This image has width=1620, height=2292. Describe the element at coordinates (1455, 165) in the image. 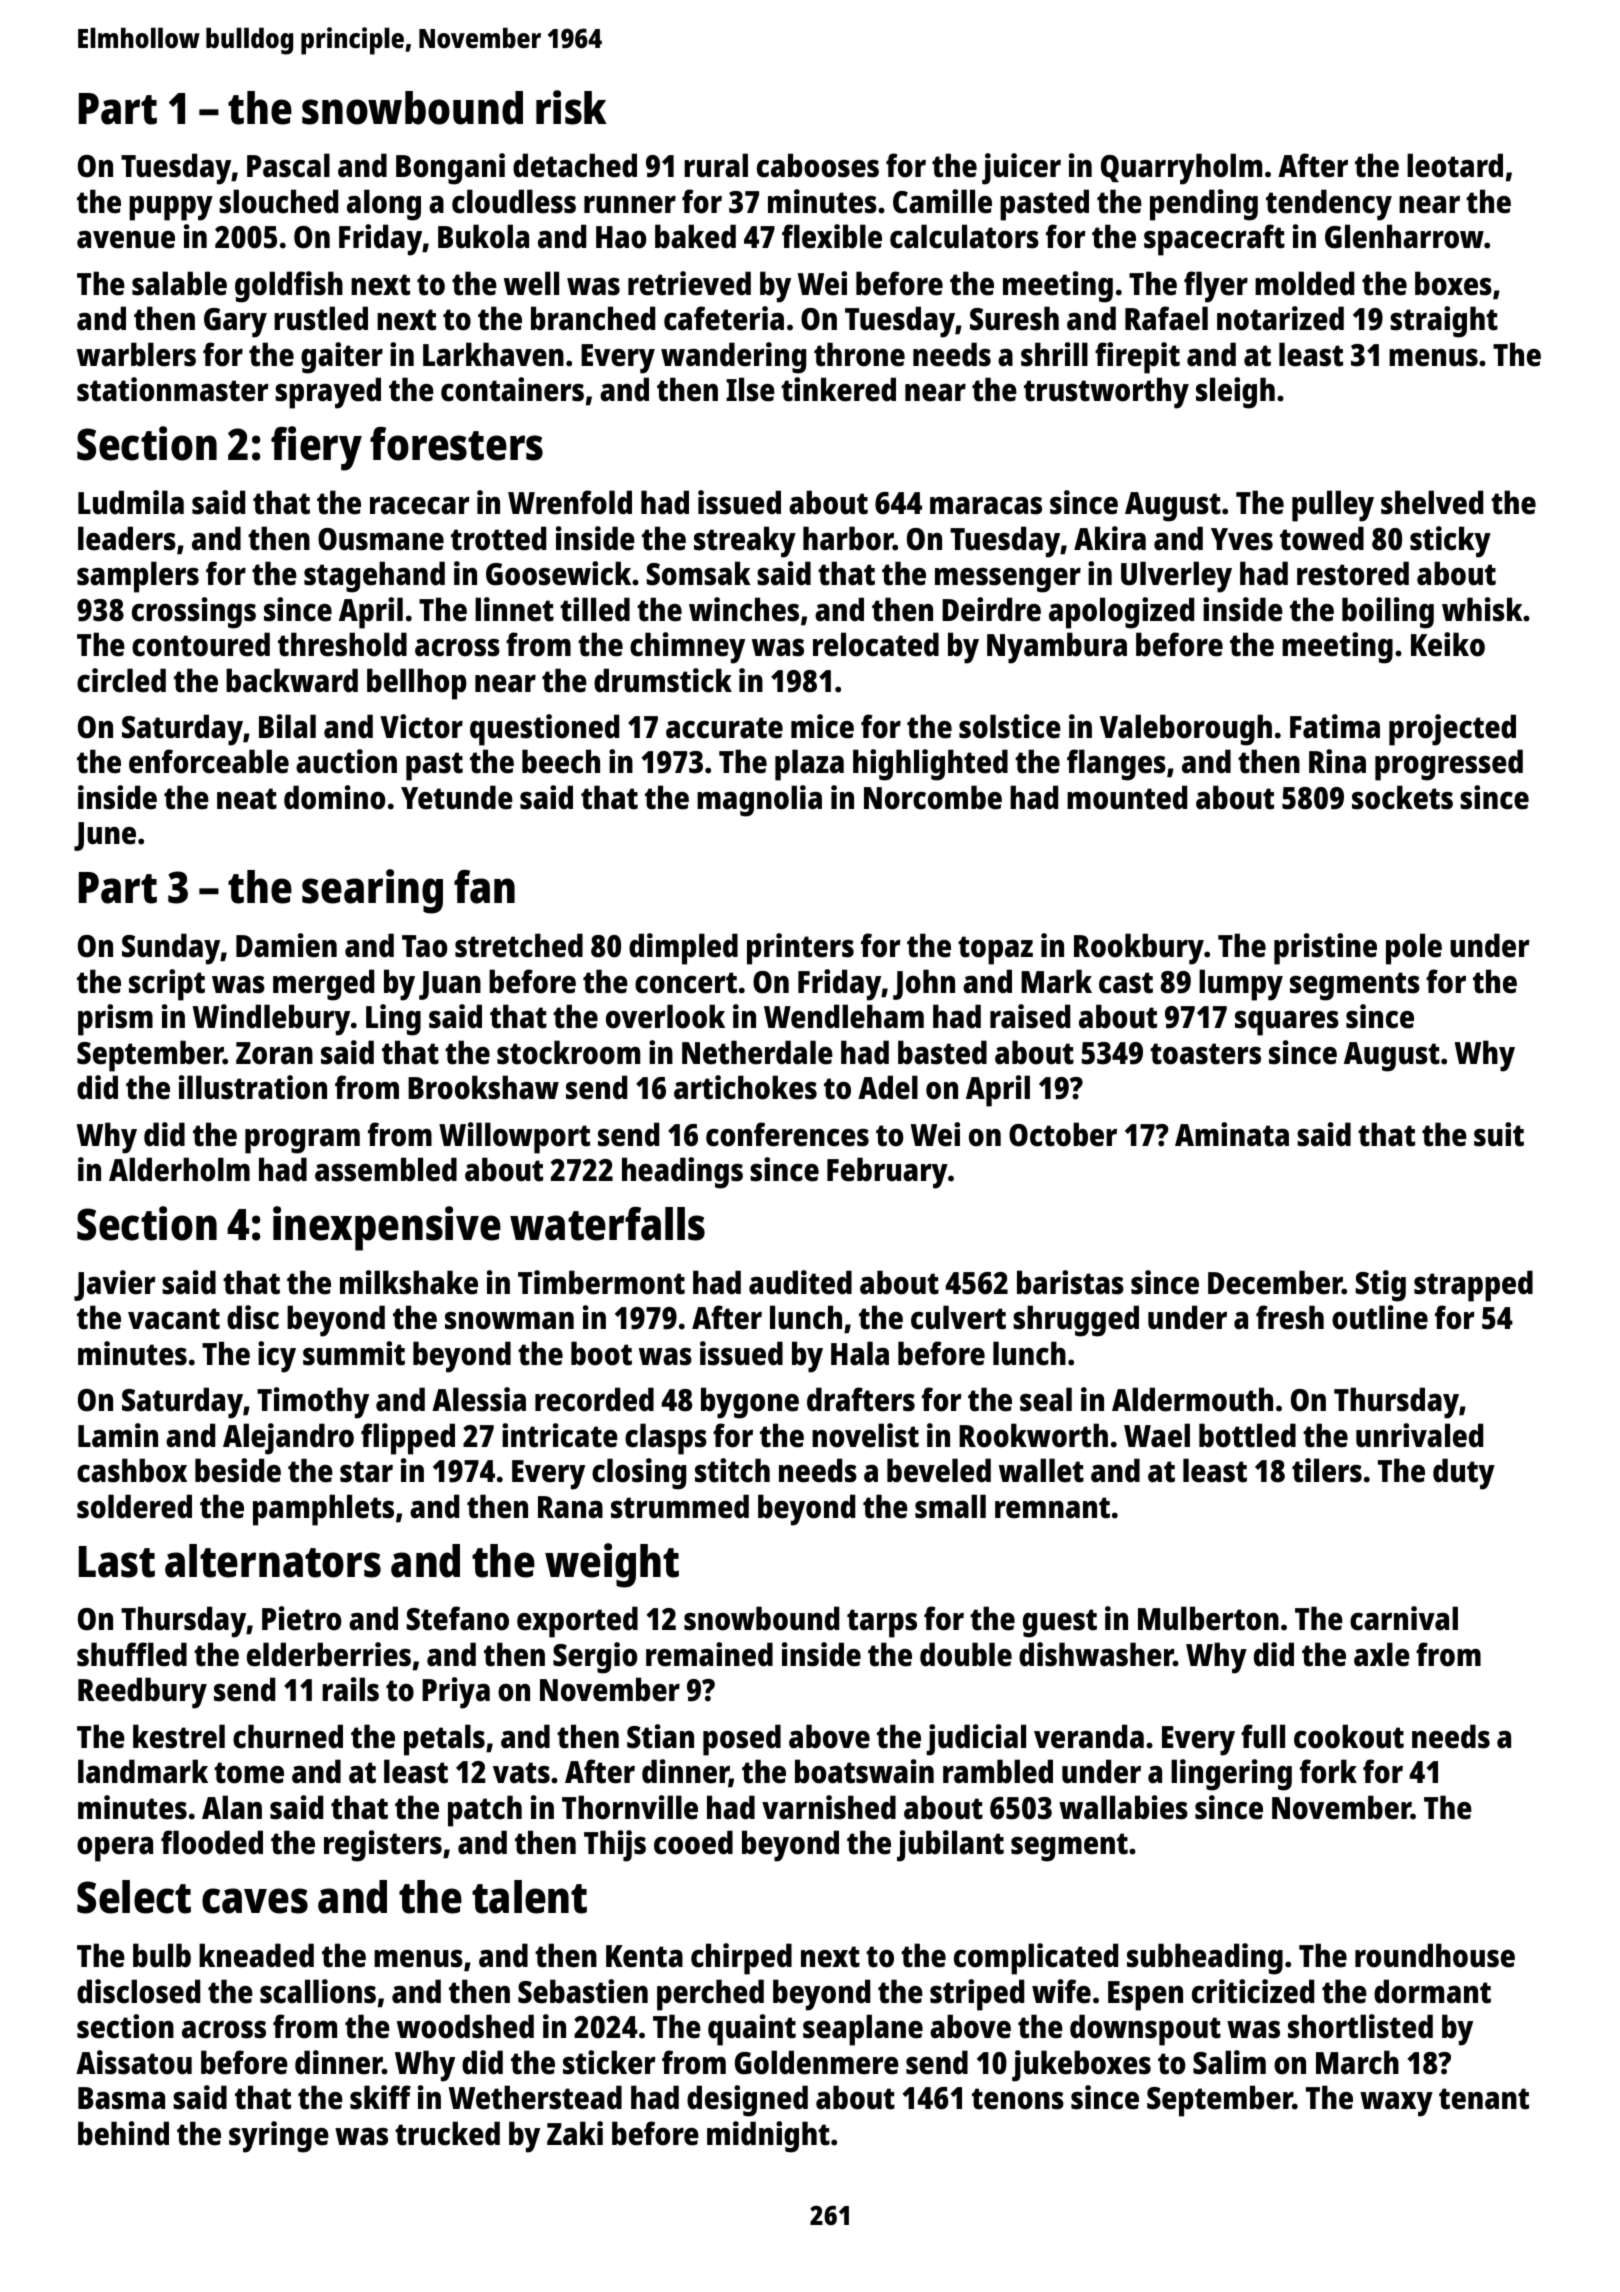

I see `leotard` at that location.
